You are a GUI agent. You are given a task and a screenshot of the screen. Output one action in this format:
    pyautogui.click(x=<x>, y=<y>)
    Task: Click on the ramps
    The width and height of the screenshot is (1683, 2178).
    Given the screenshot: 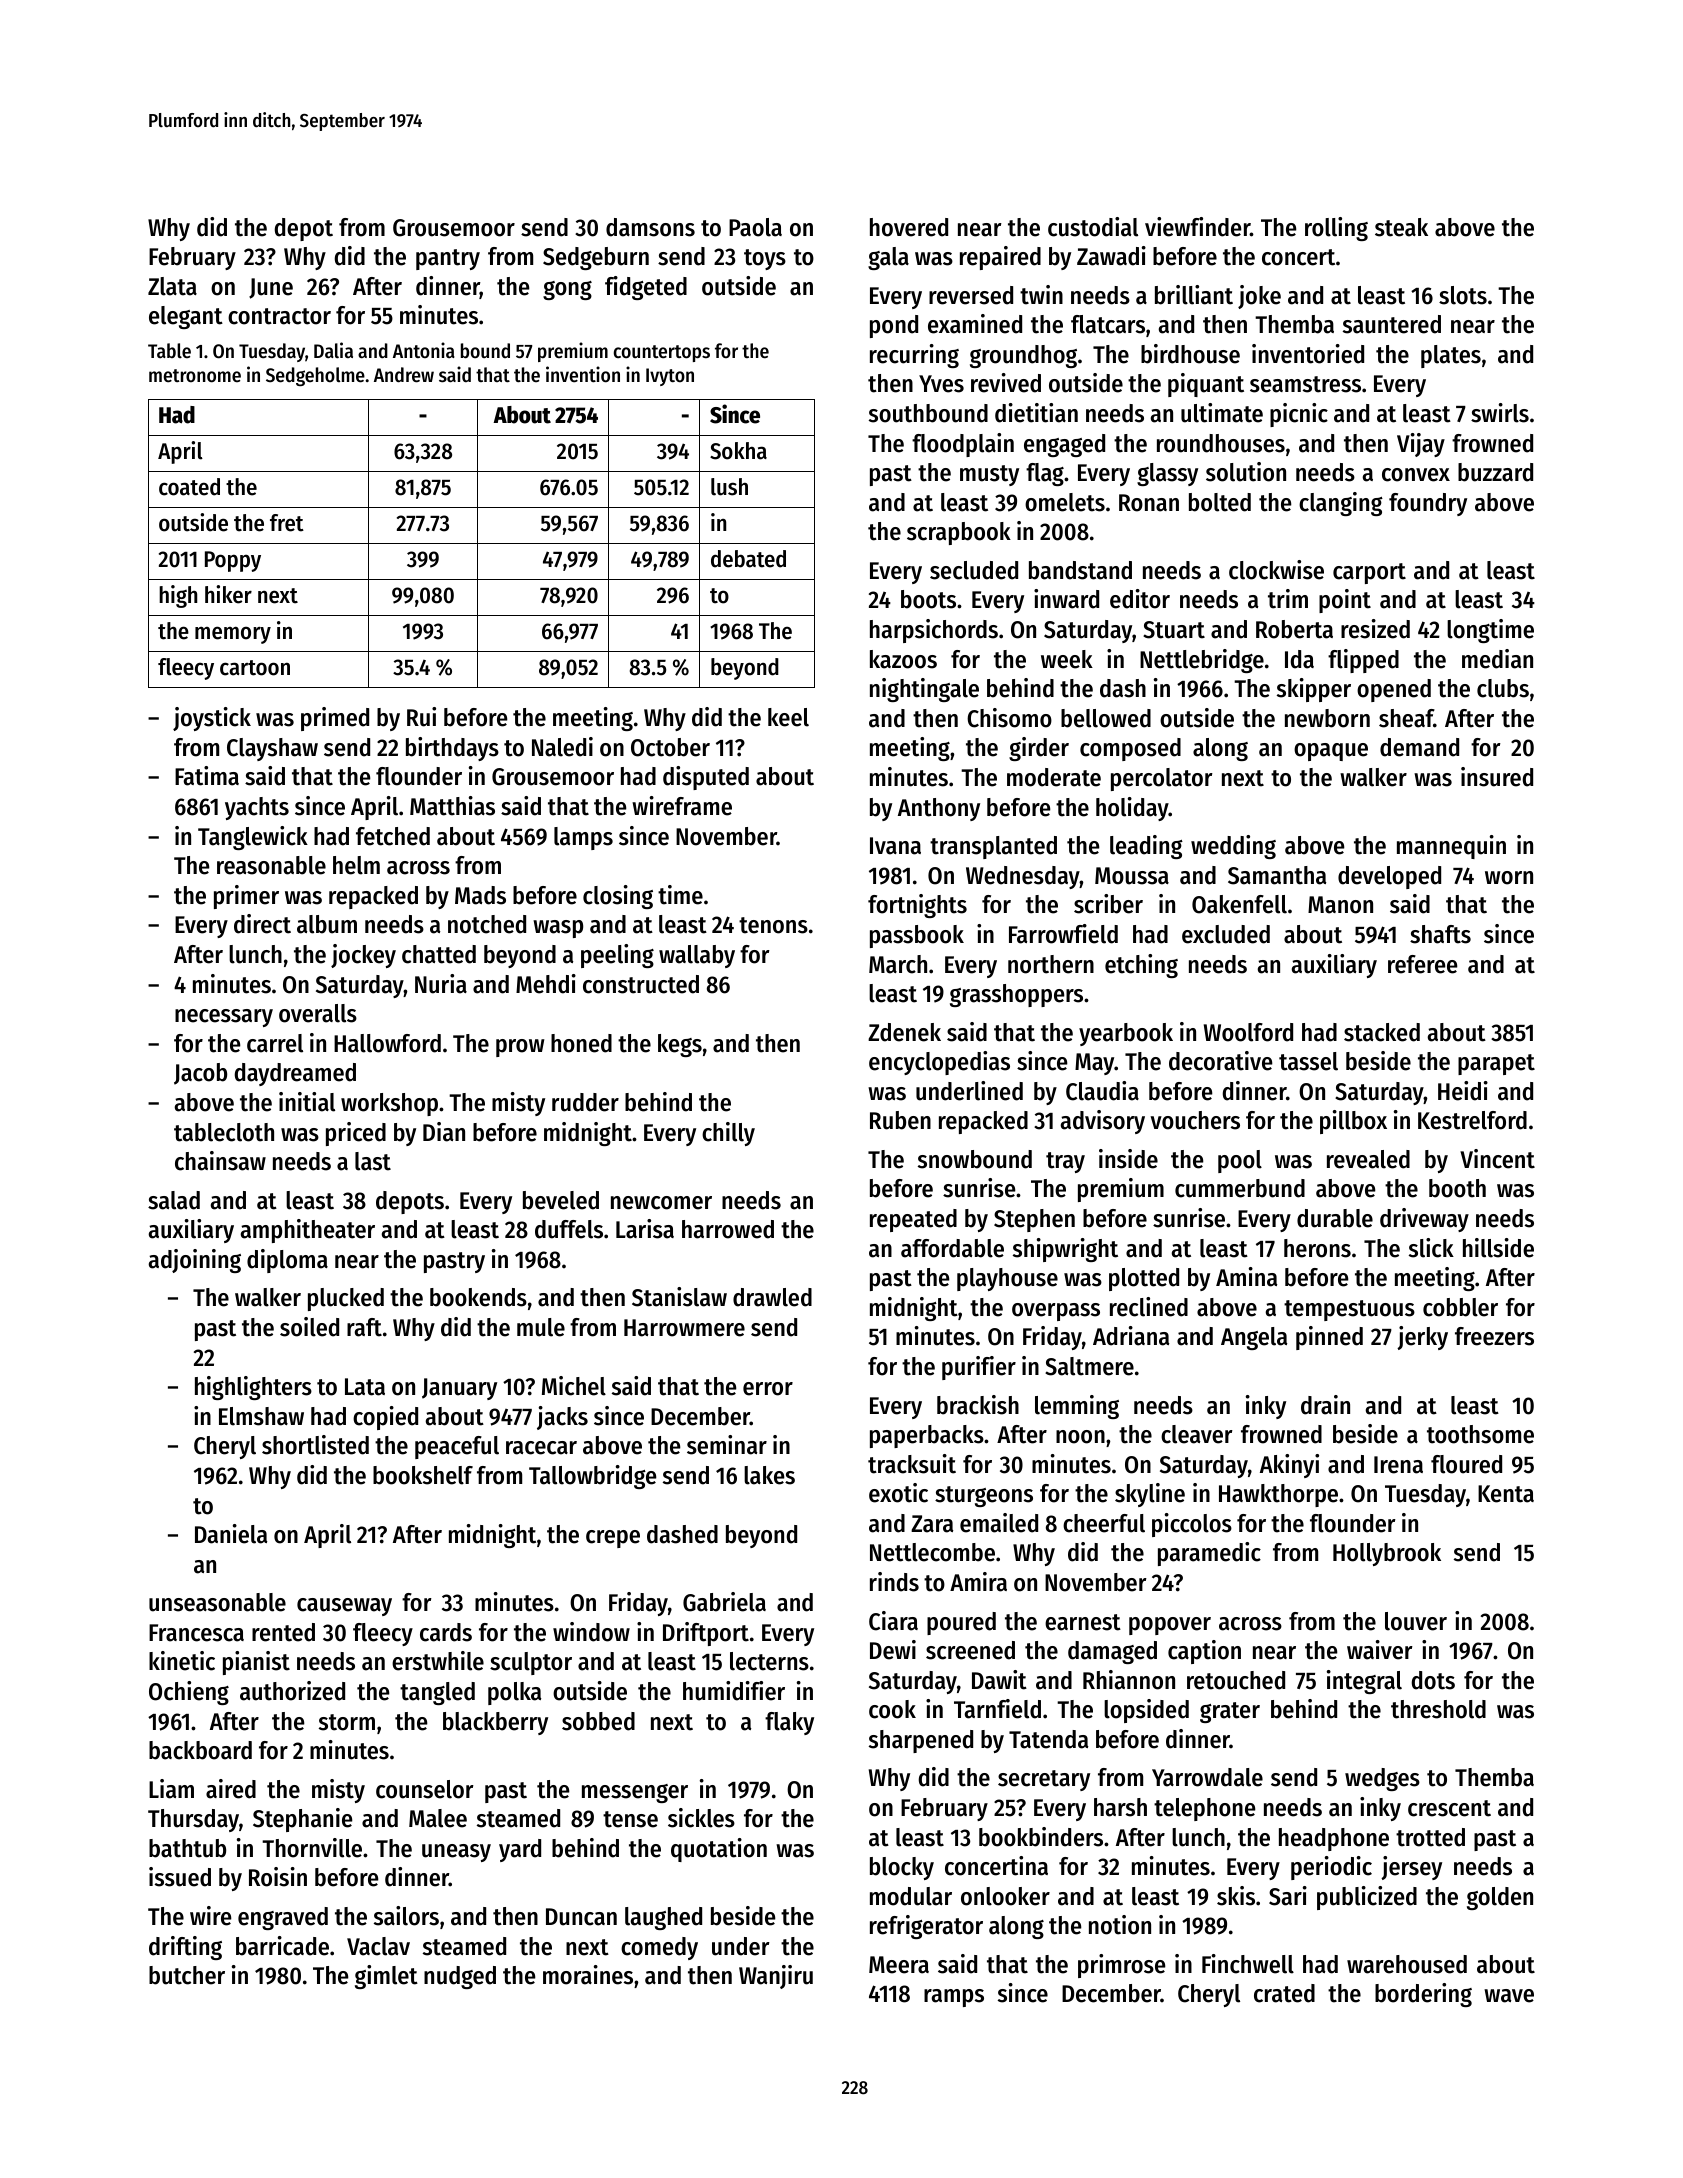 What is the action you would take?
    pyautogui.click(x=954, y=1998)
